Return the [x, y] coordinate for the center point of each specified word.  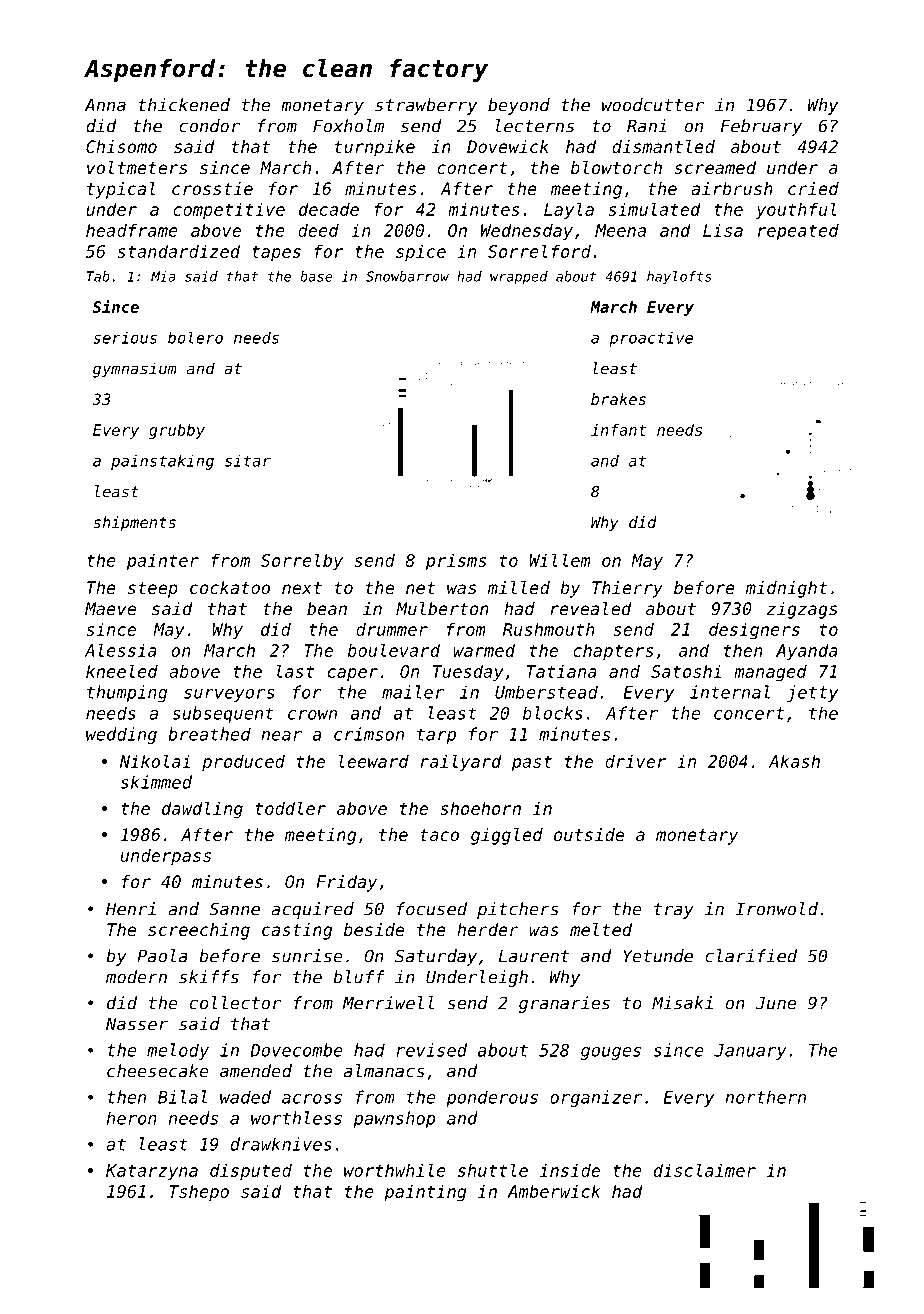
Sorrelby [302, 562]
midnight [786, 589]
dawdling [202, 810]
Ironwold [777, 909]
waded [245, 1097]
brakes [618, 399]
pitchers [518, 910]
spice [421, 252]
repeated [798, 232]
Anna [105, 105]
